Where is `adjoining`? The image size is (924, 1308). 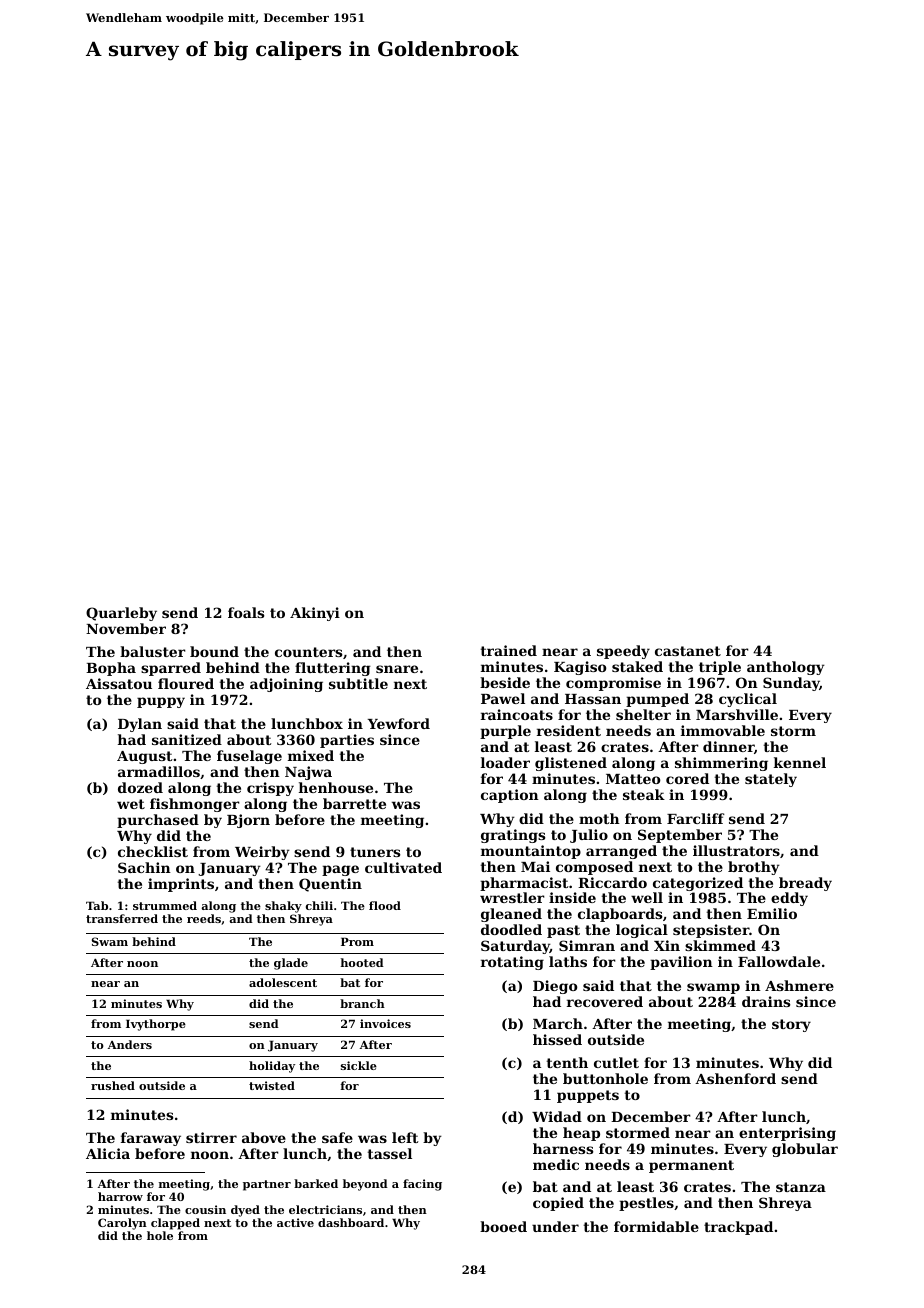
adjoining is located at coordinates (286, 685).
